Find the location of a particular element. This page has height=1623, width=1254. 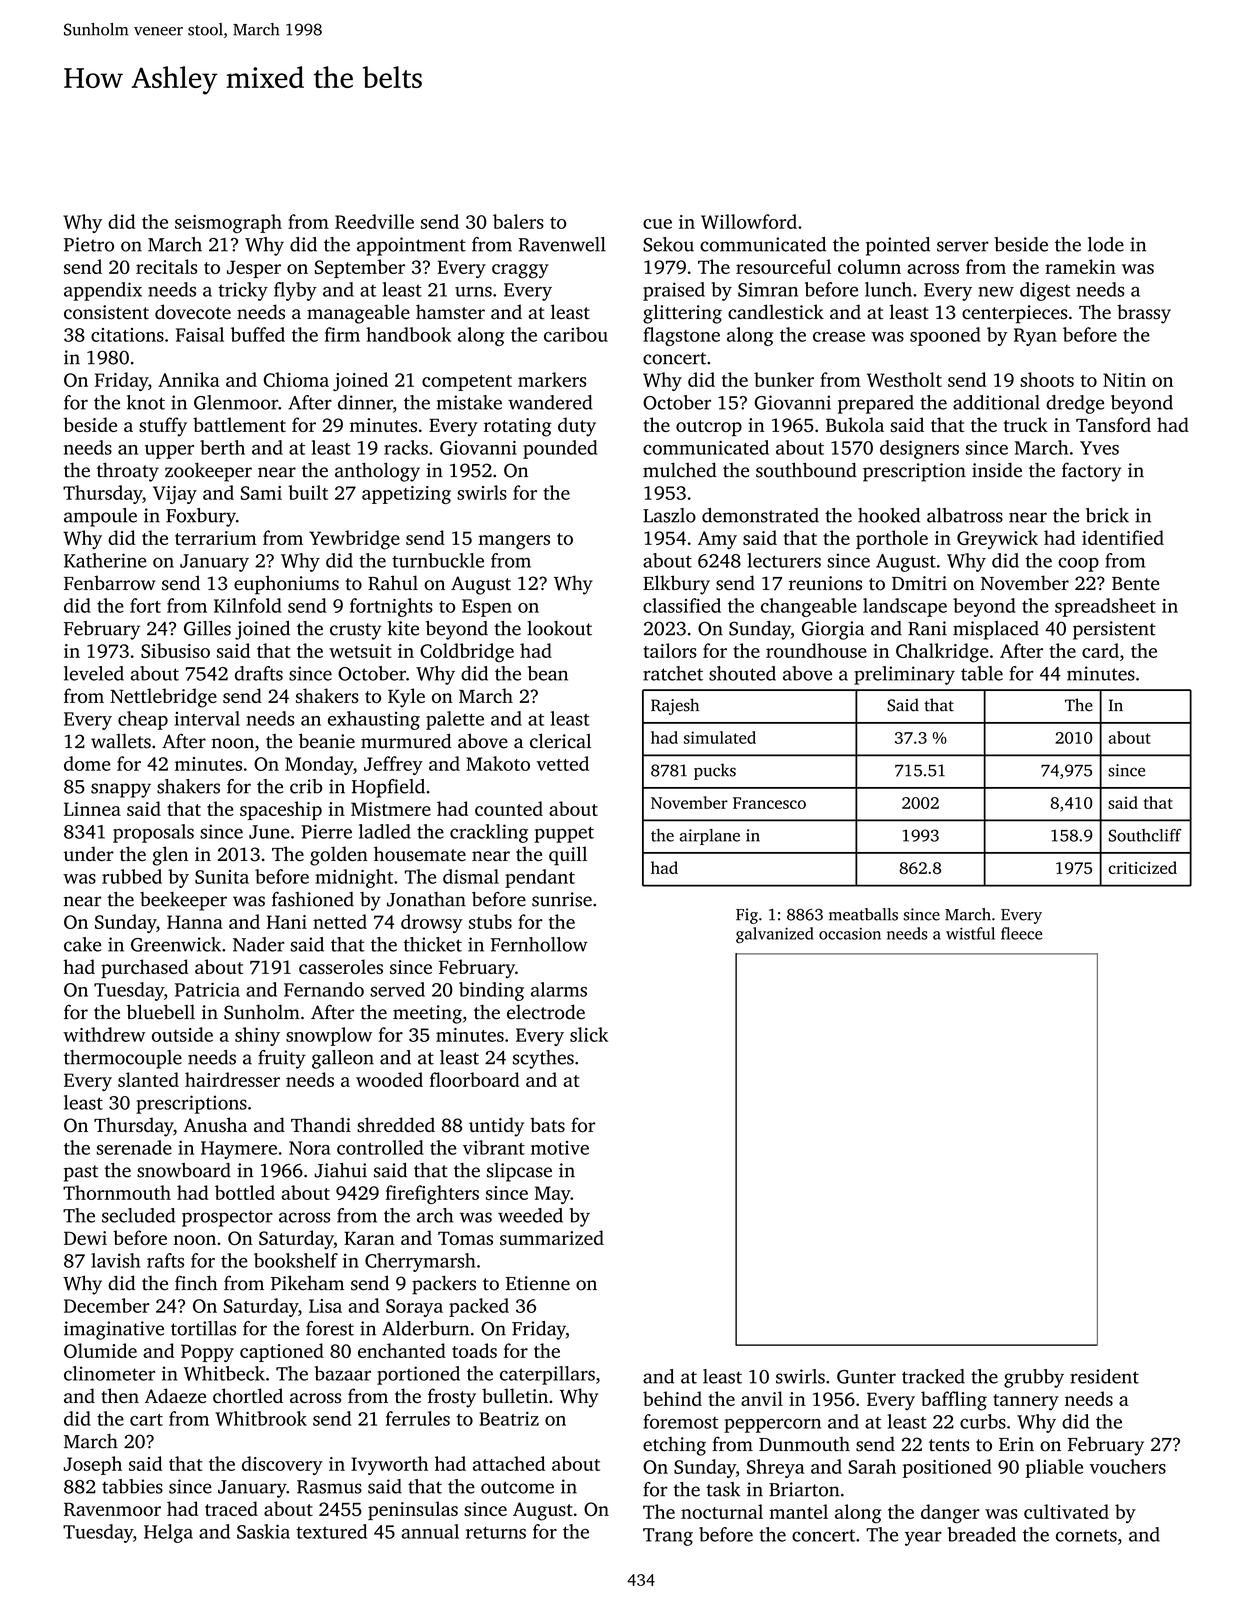

peppercorn is located at coordinates (772, 1425).
